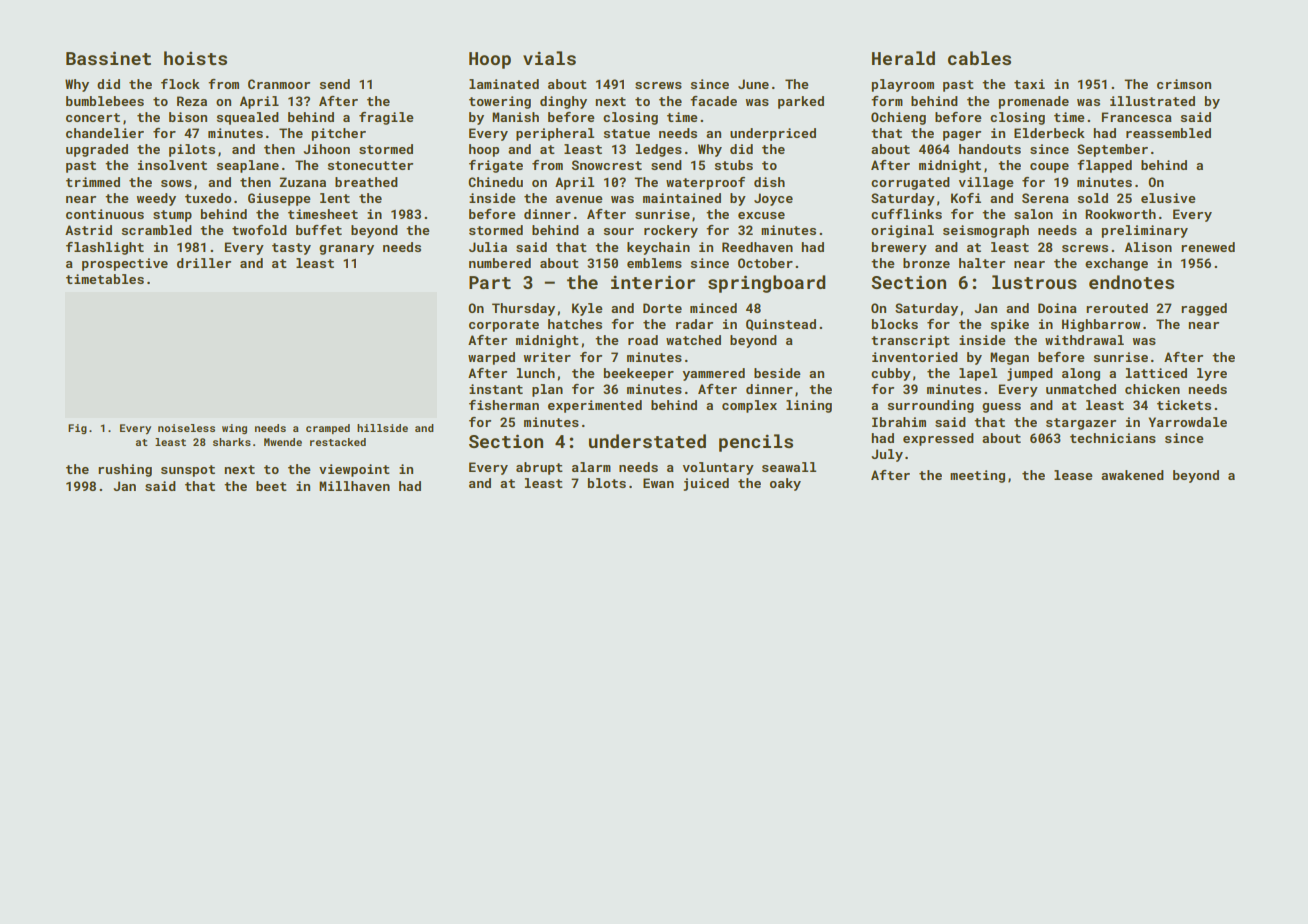  What do you see at coordinates (653, 282) in the document?
I see `interior` at bounding box center [653, 282].
